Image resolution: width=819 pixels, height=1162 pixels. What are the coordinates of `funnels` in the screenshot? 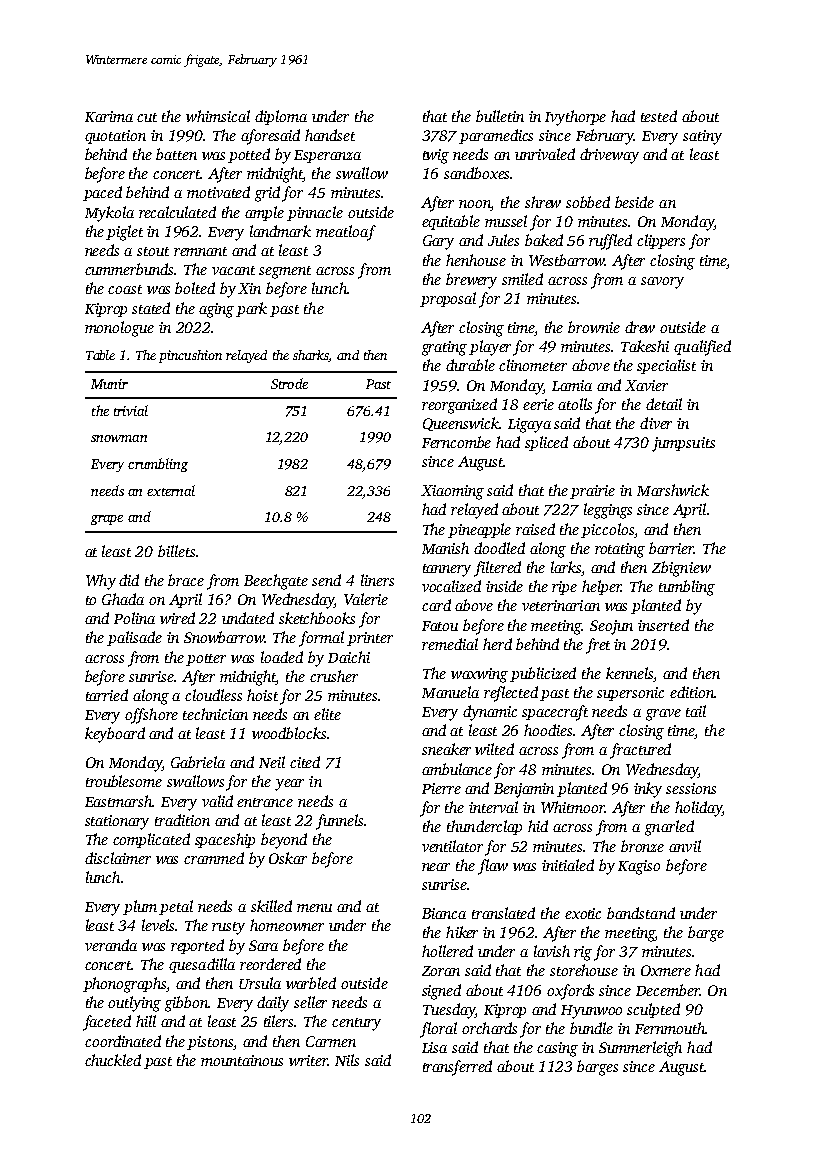 It's located at (339, 822).
